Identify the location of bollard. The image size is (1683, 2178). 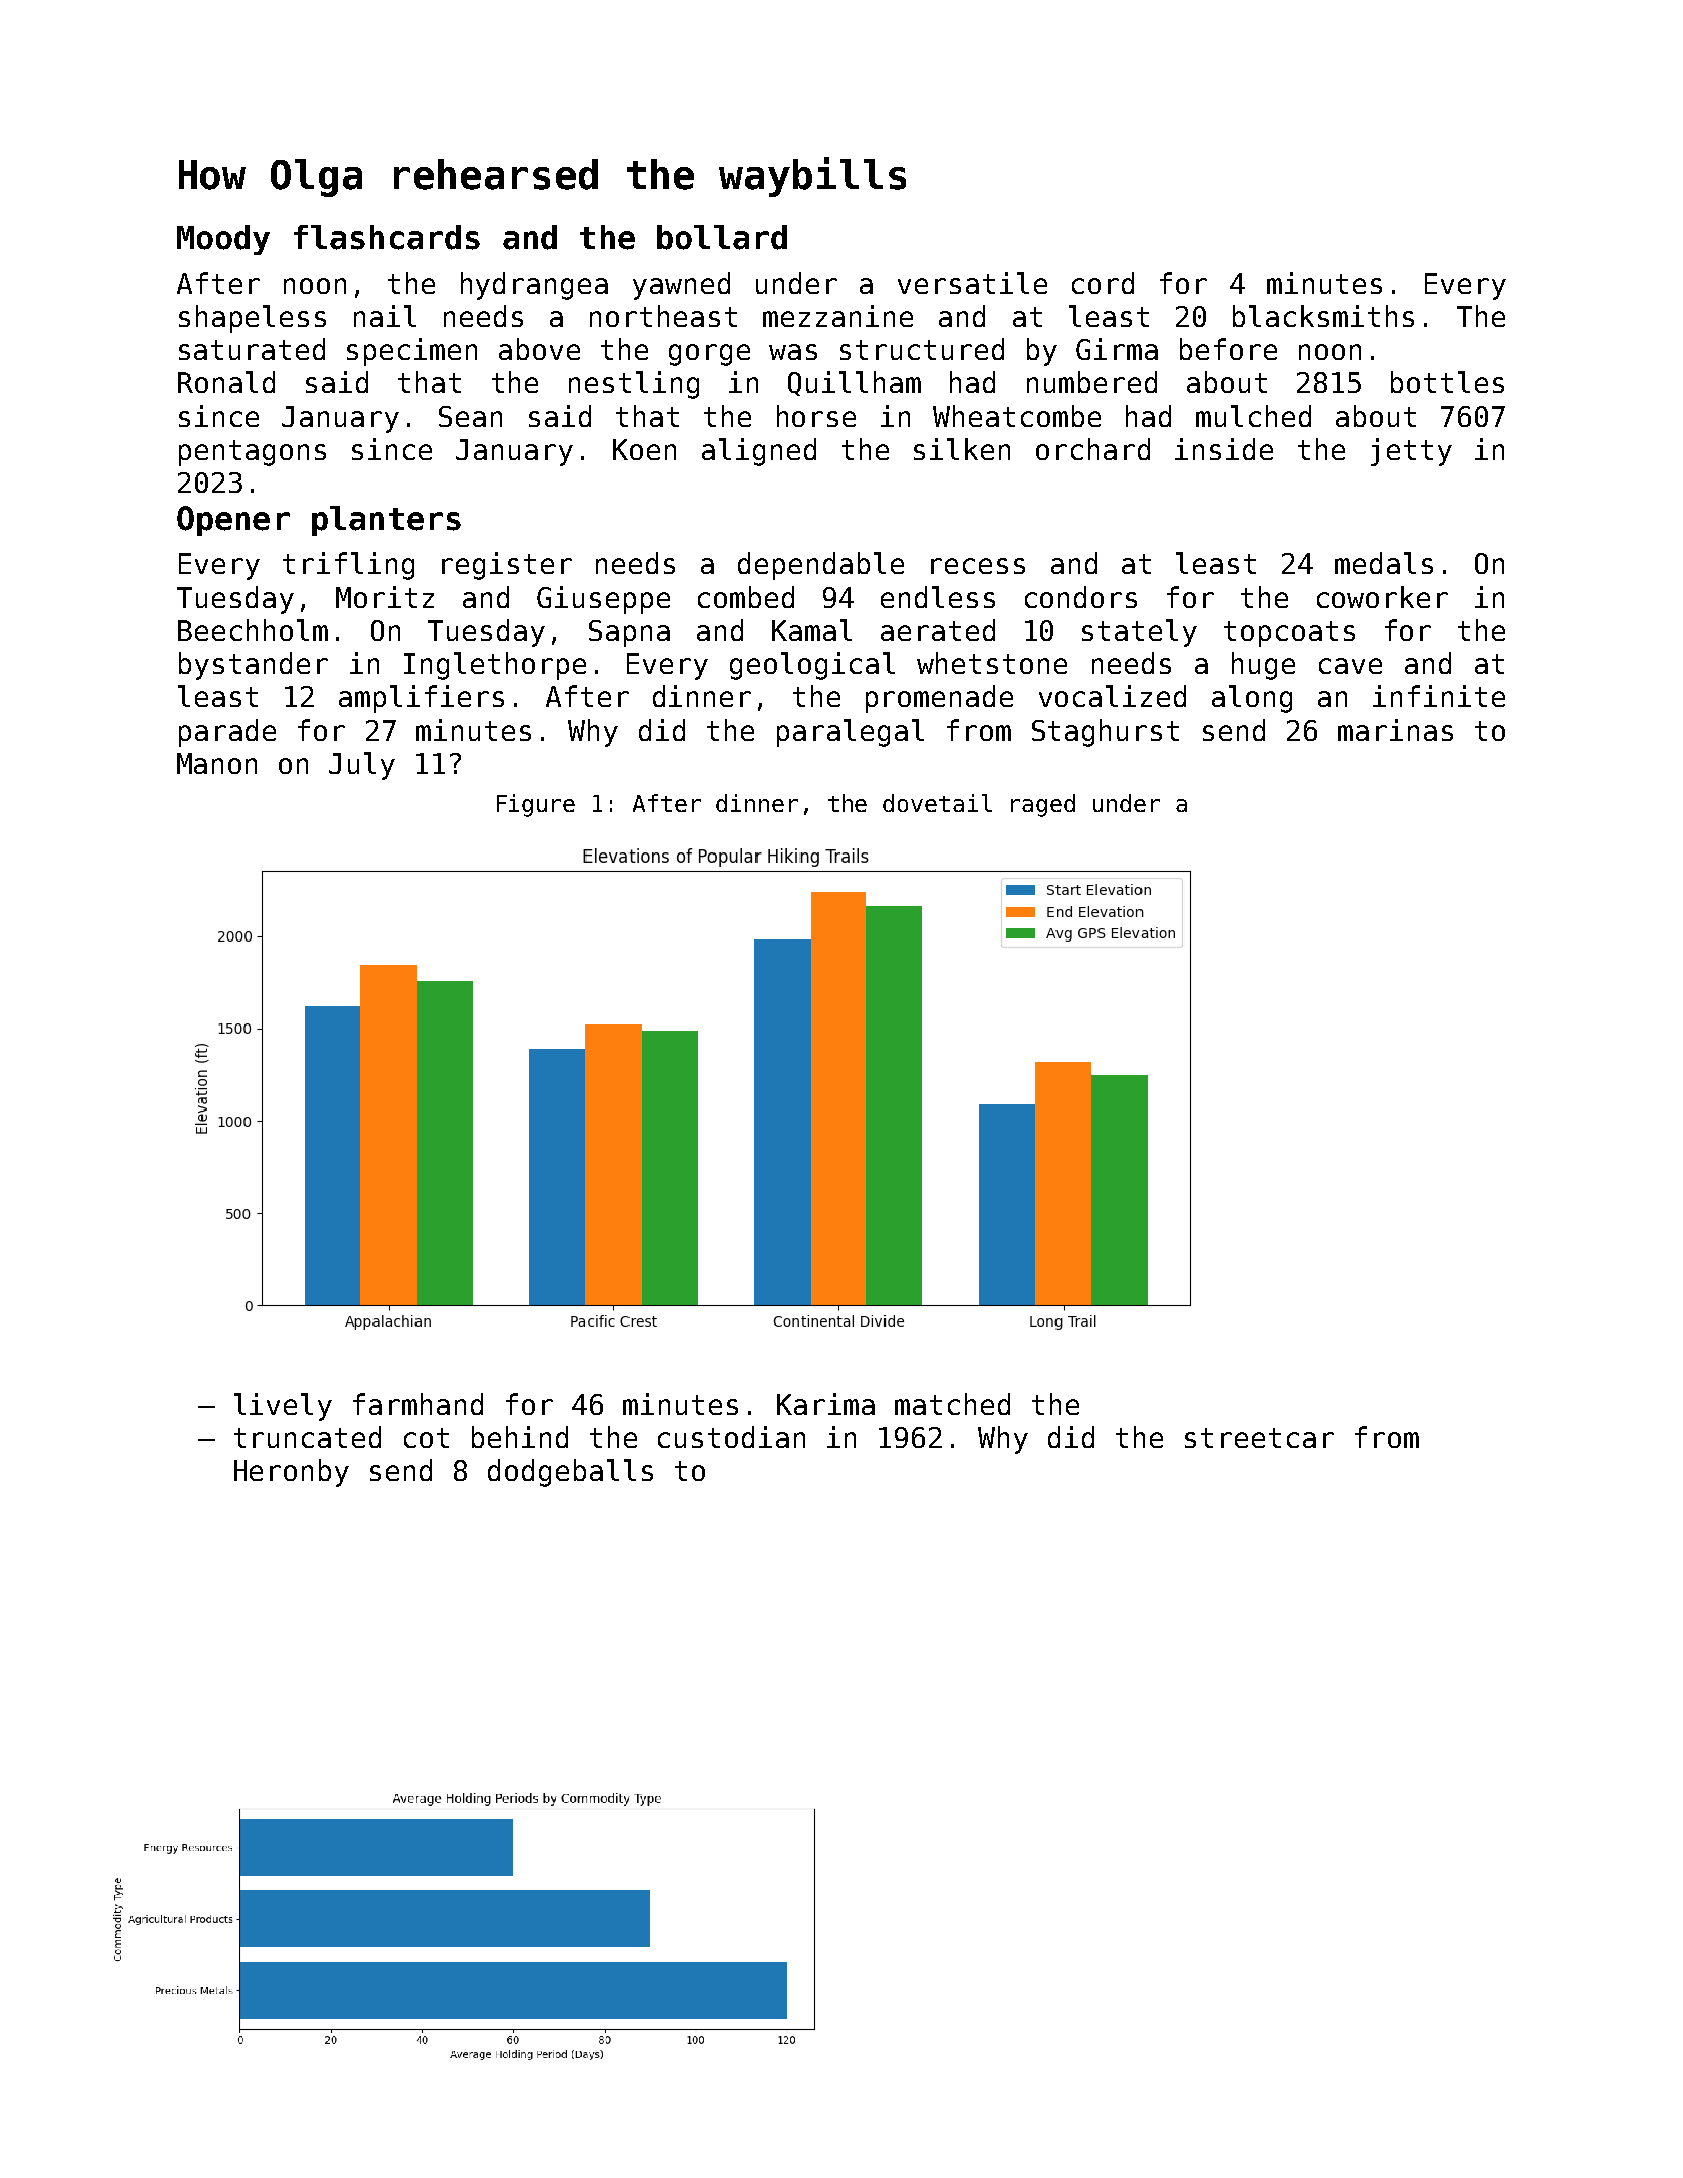
(722, 237).
